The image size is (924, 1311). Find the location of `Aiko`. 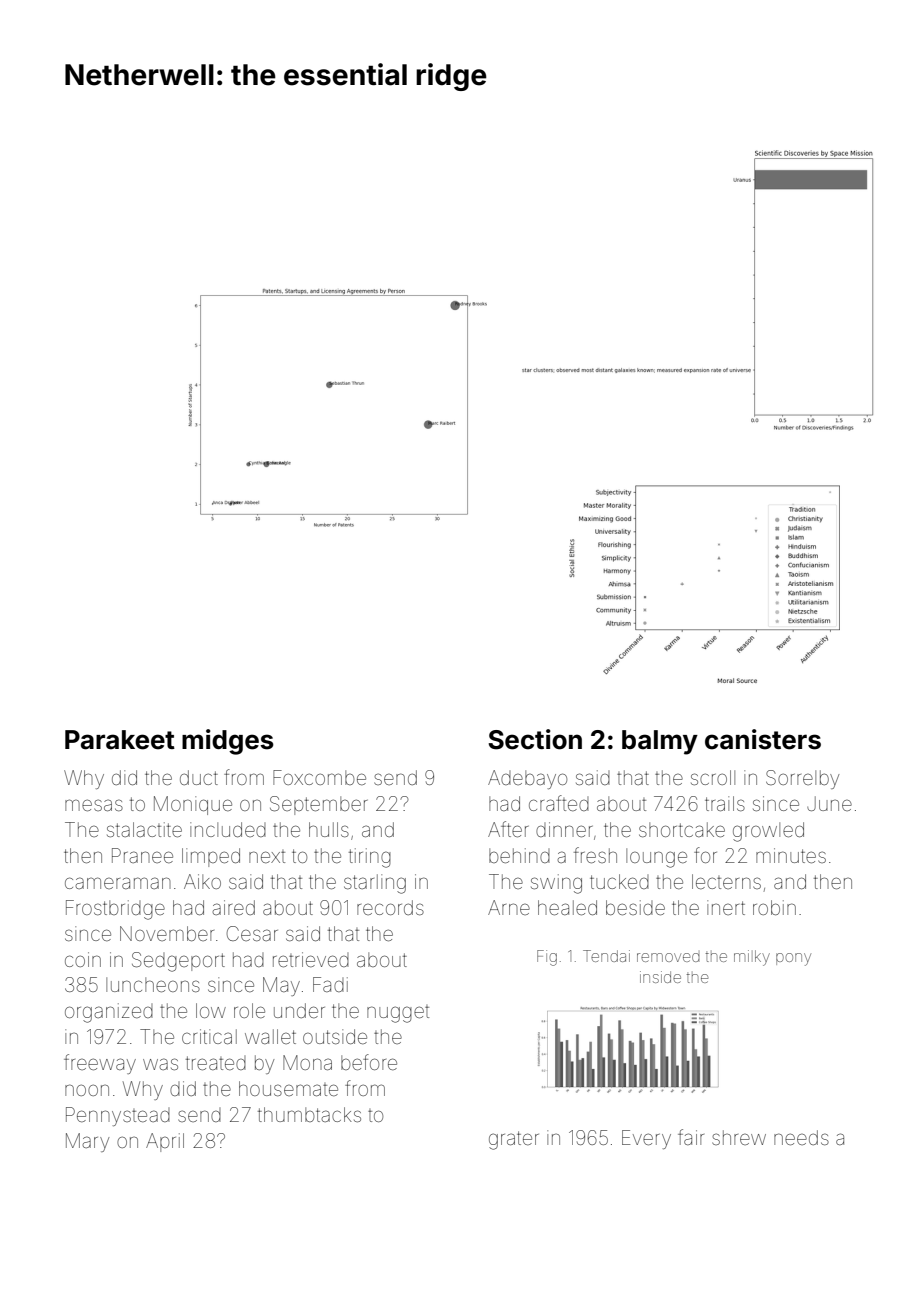

Aiko is located at coordinates (202, 881).
